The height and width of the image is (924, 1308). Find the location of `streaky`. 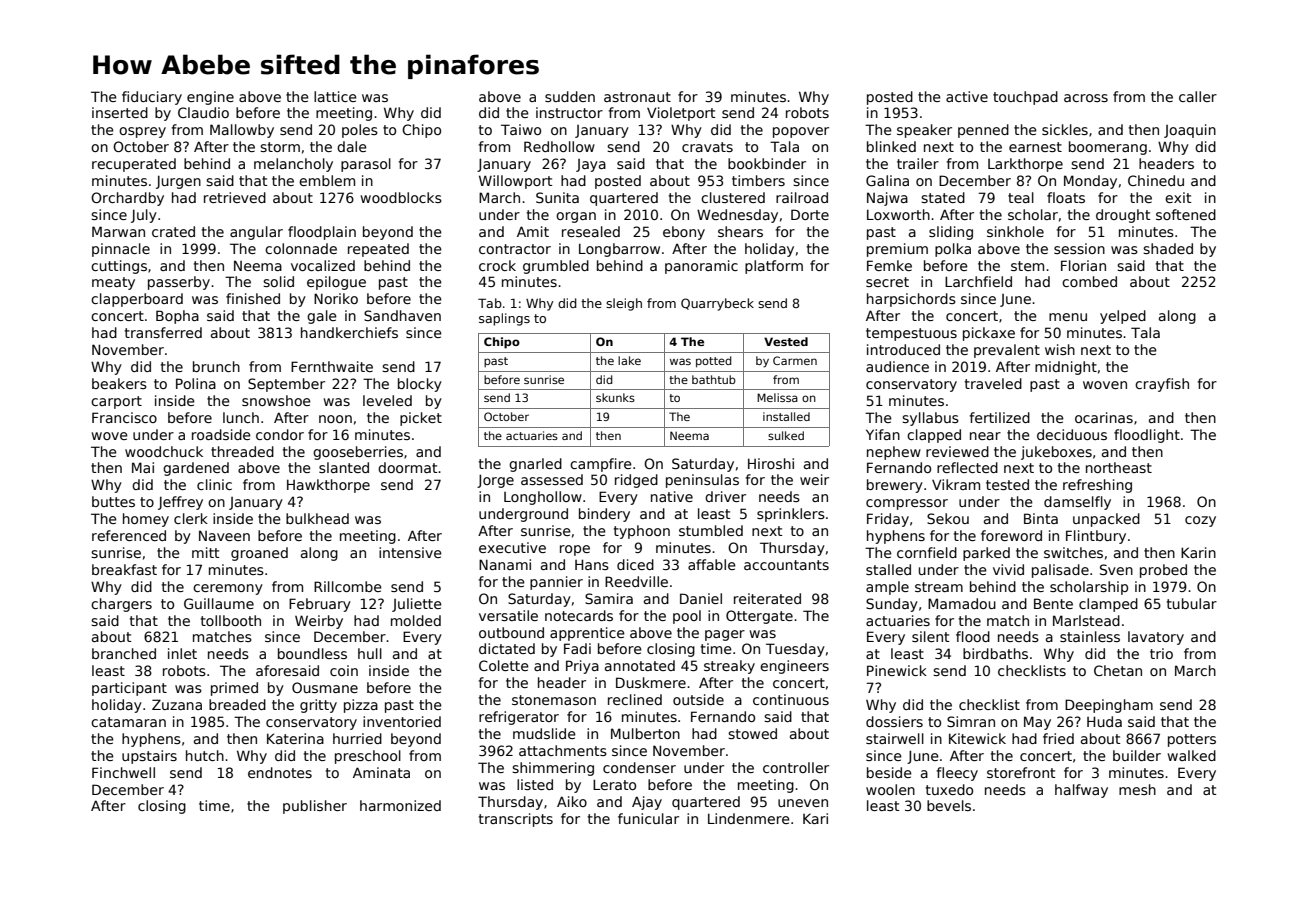

streaky is located at coordinates (729, 667).
